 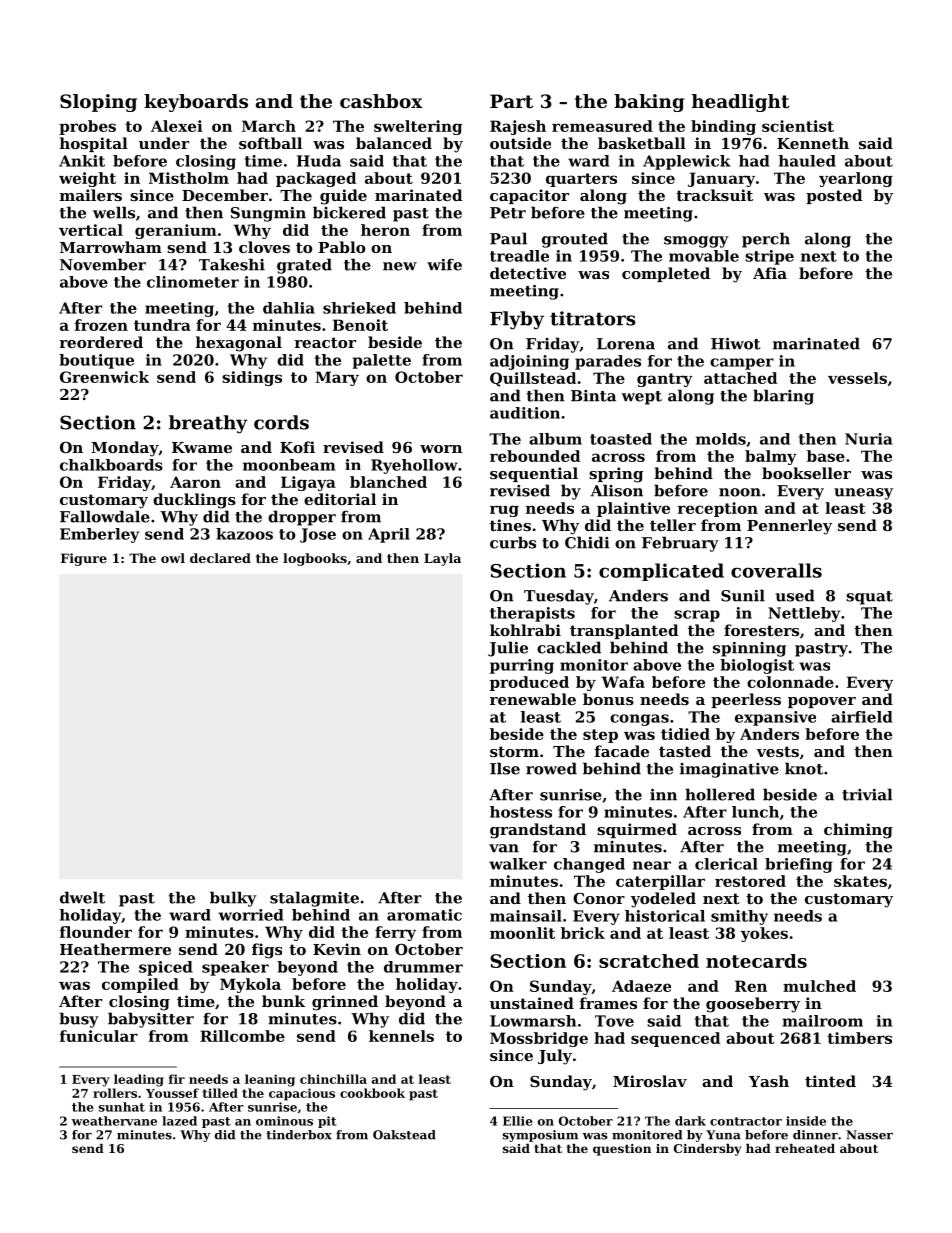 What do you see at coordinates (805, 1148) in the page?
I see `reheated` at bounding box center [805, 1148].
